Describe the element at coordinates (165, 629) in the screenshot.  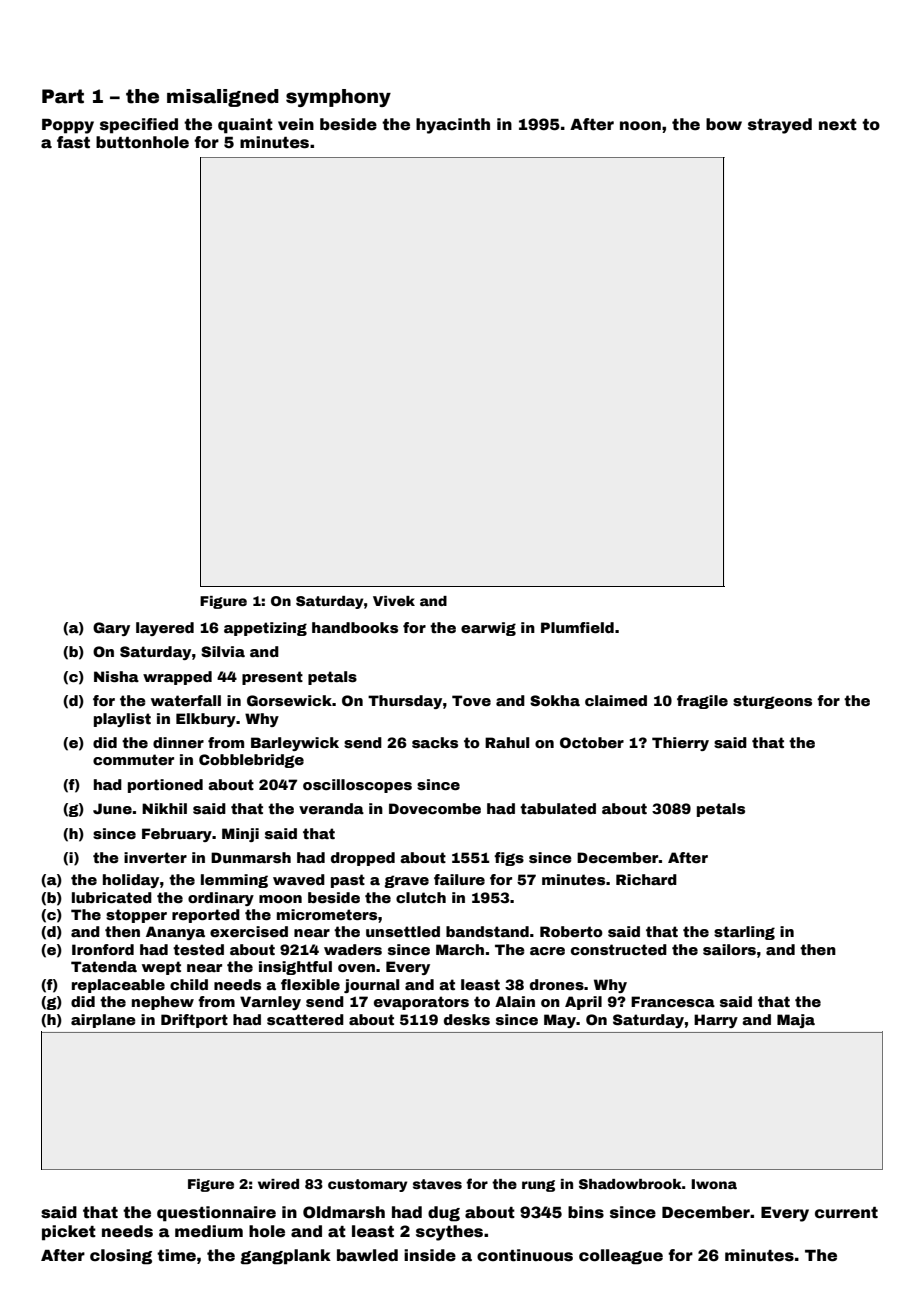
I see `layered` at that location.
